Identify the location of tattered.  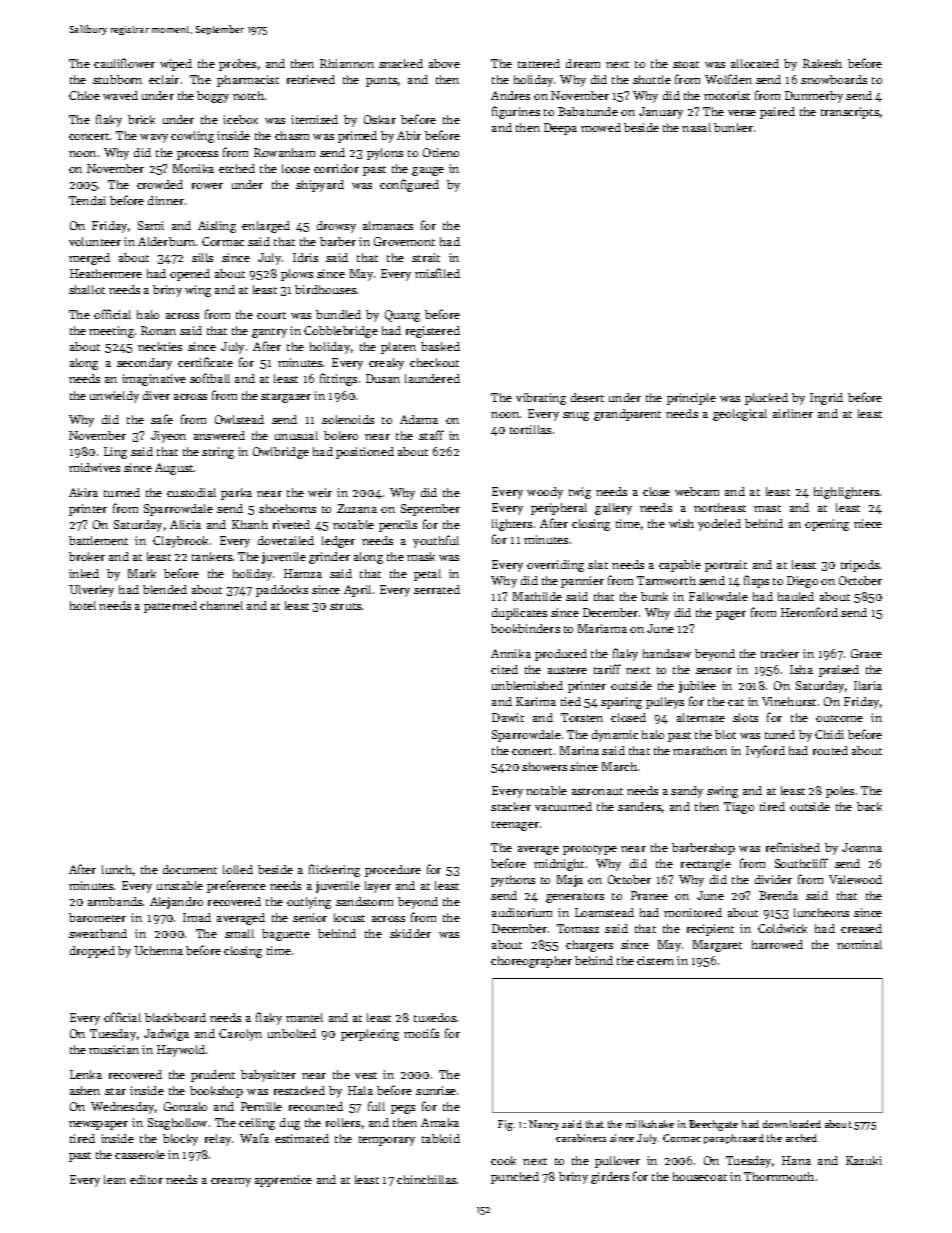
(539, 63).
